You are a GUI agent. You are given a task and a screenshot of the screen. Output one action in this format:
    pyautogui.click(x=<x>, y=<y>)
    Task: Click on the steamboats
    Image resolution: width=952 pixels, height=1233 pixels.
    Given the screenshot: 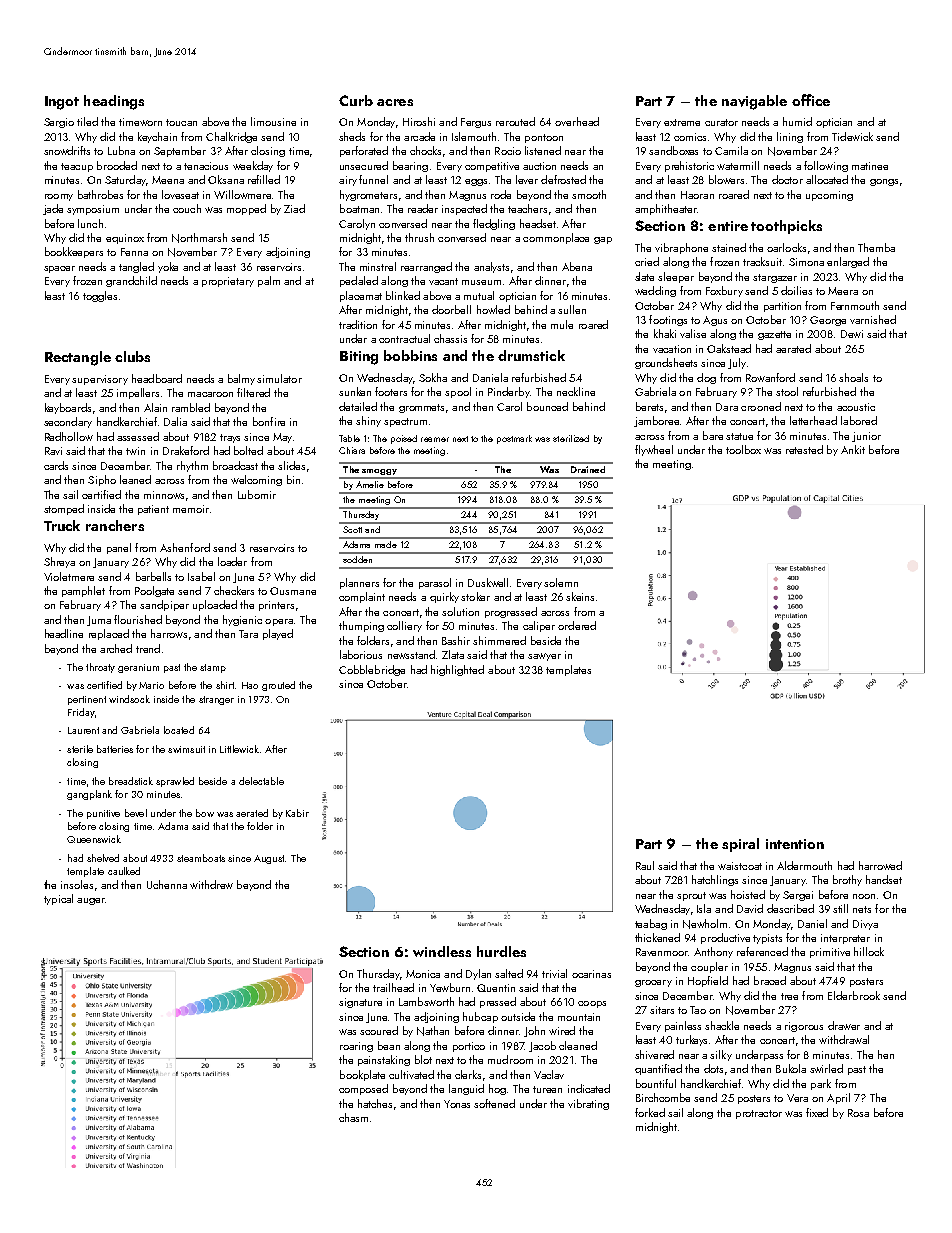 What is the action you would take?
    pyautogui.click(x=201, y=858)
